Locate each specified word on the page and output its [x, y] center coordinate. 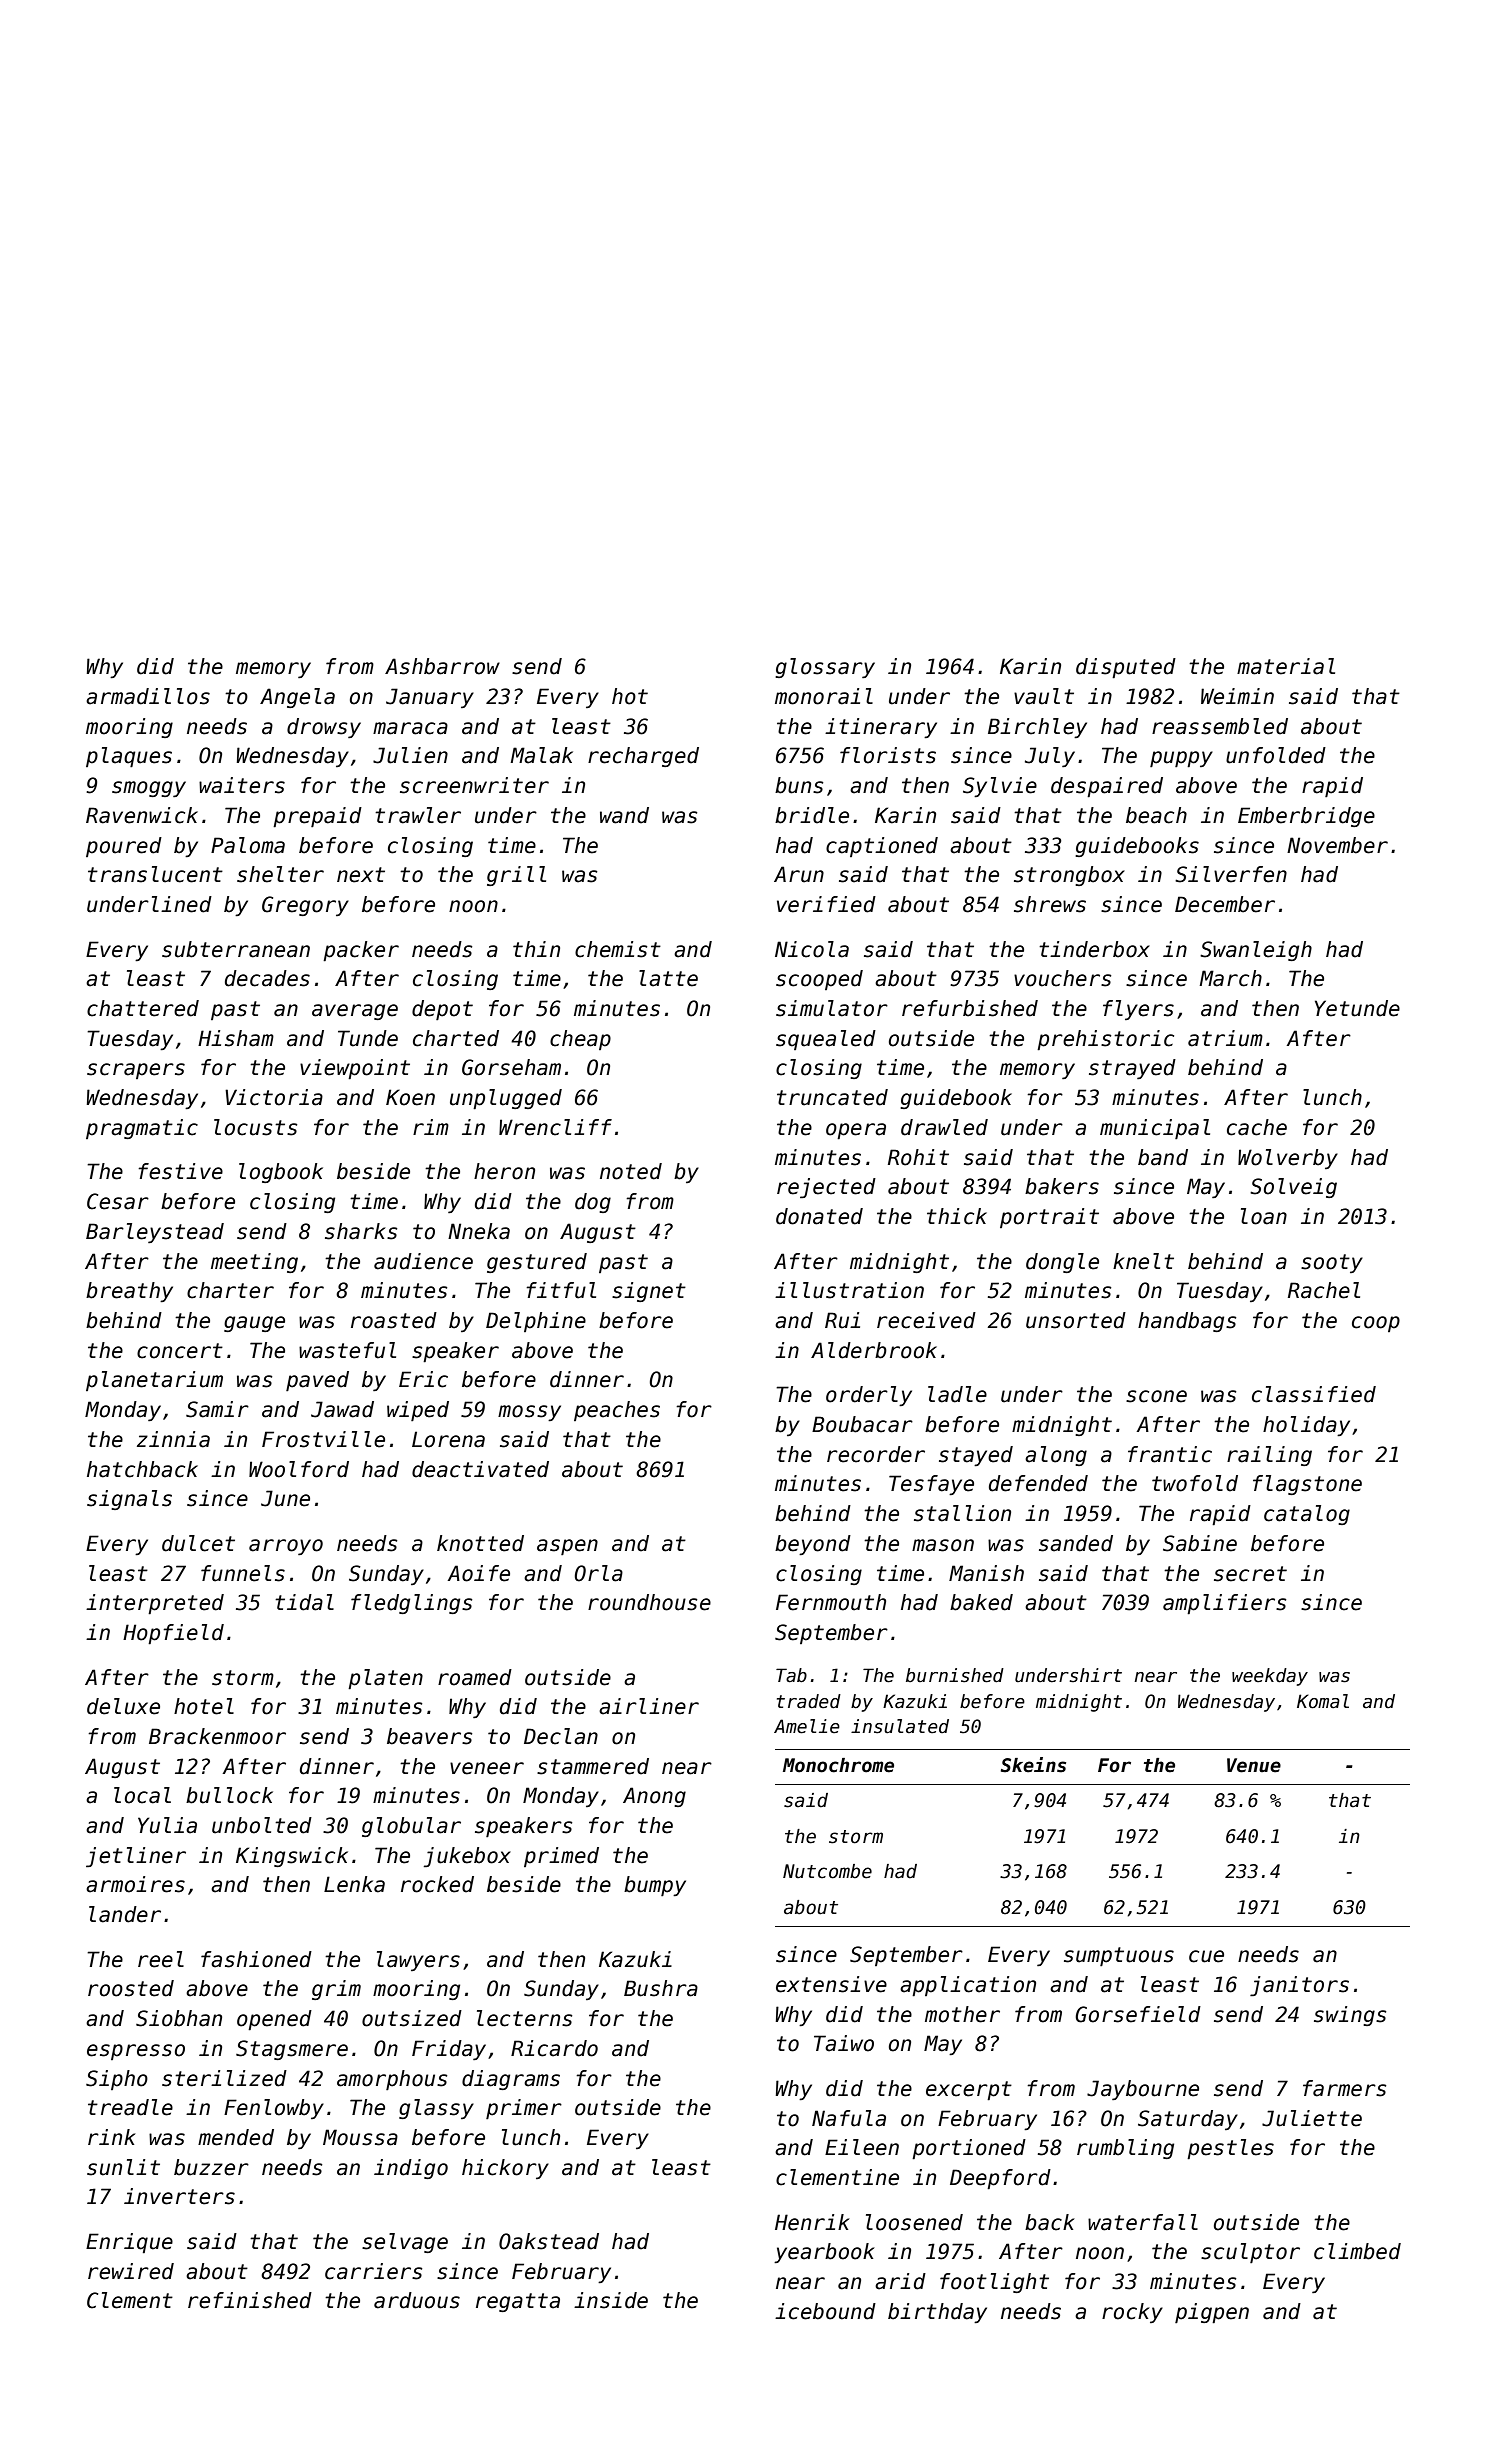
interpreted [155, 1604]
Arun [799, 874]
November [1337, 845]
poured [124, 847]
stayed [976, 1456]
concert [180, 1351]
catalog [1307, 1515]
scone [1156, 1396]
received [926, 1320]
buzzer [211, 2167]
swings [1350, 2016]
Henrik [812, 2222]
